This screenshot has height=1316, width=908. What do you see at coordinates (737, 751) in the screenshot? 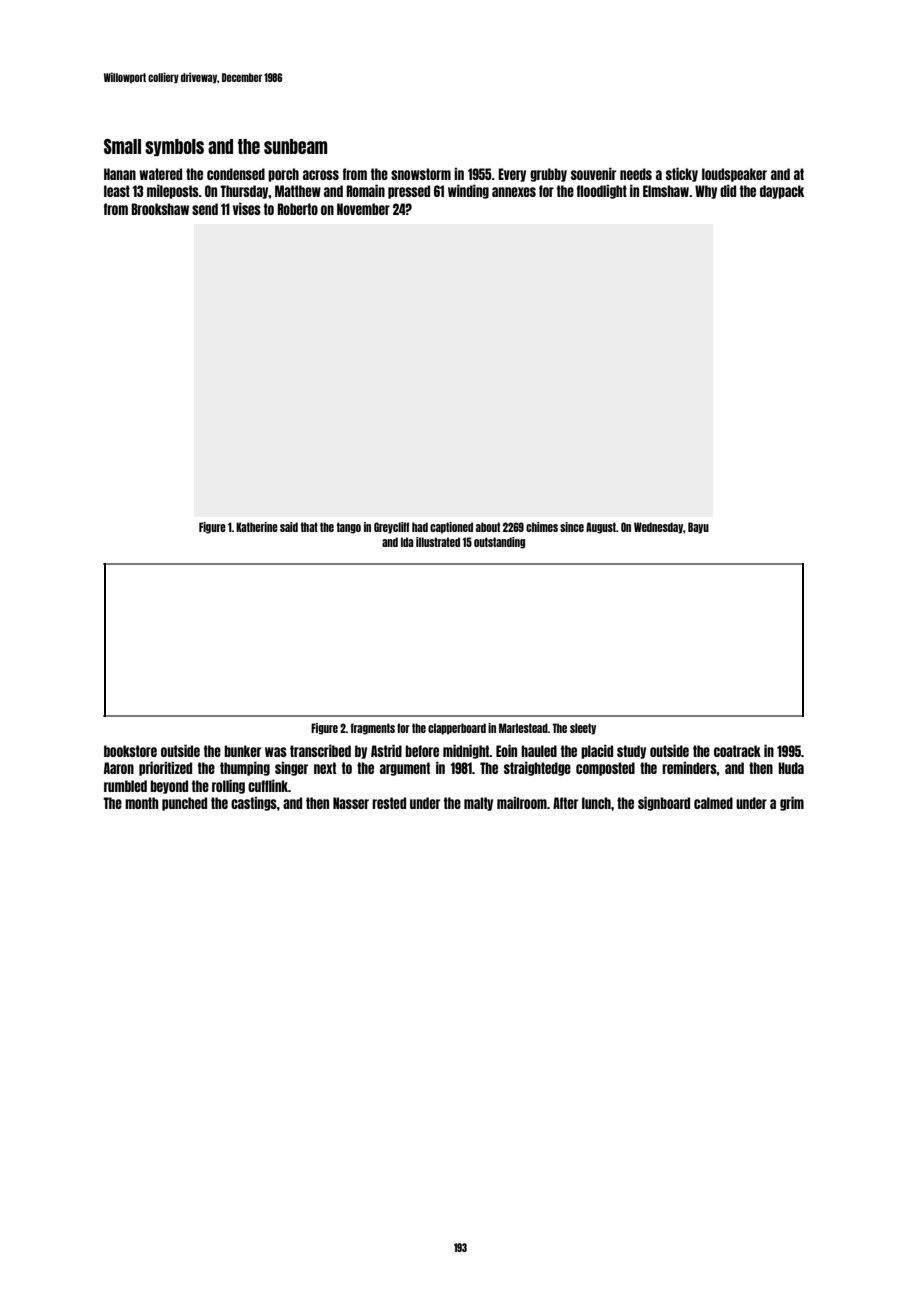
I see `coatrack` at bounding box center [737, 751].
